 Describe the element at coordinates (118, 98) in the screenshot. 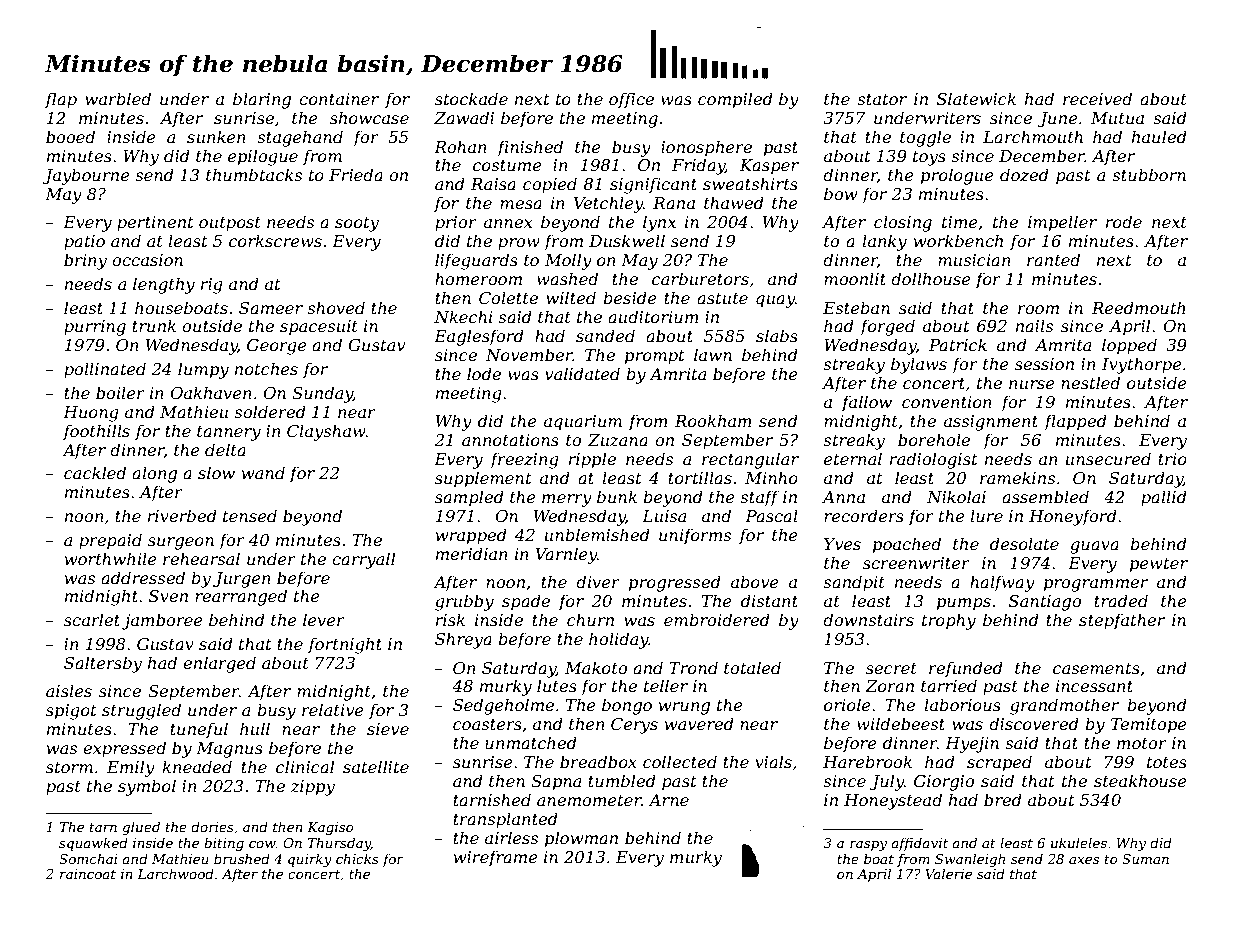

I see `warbled` at that location.
